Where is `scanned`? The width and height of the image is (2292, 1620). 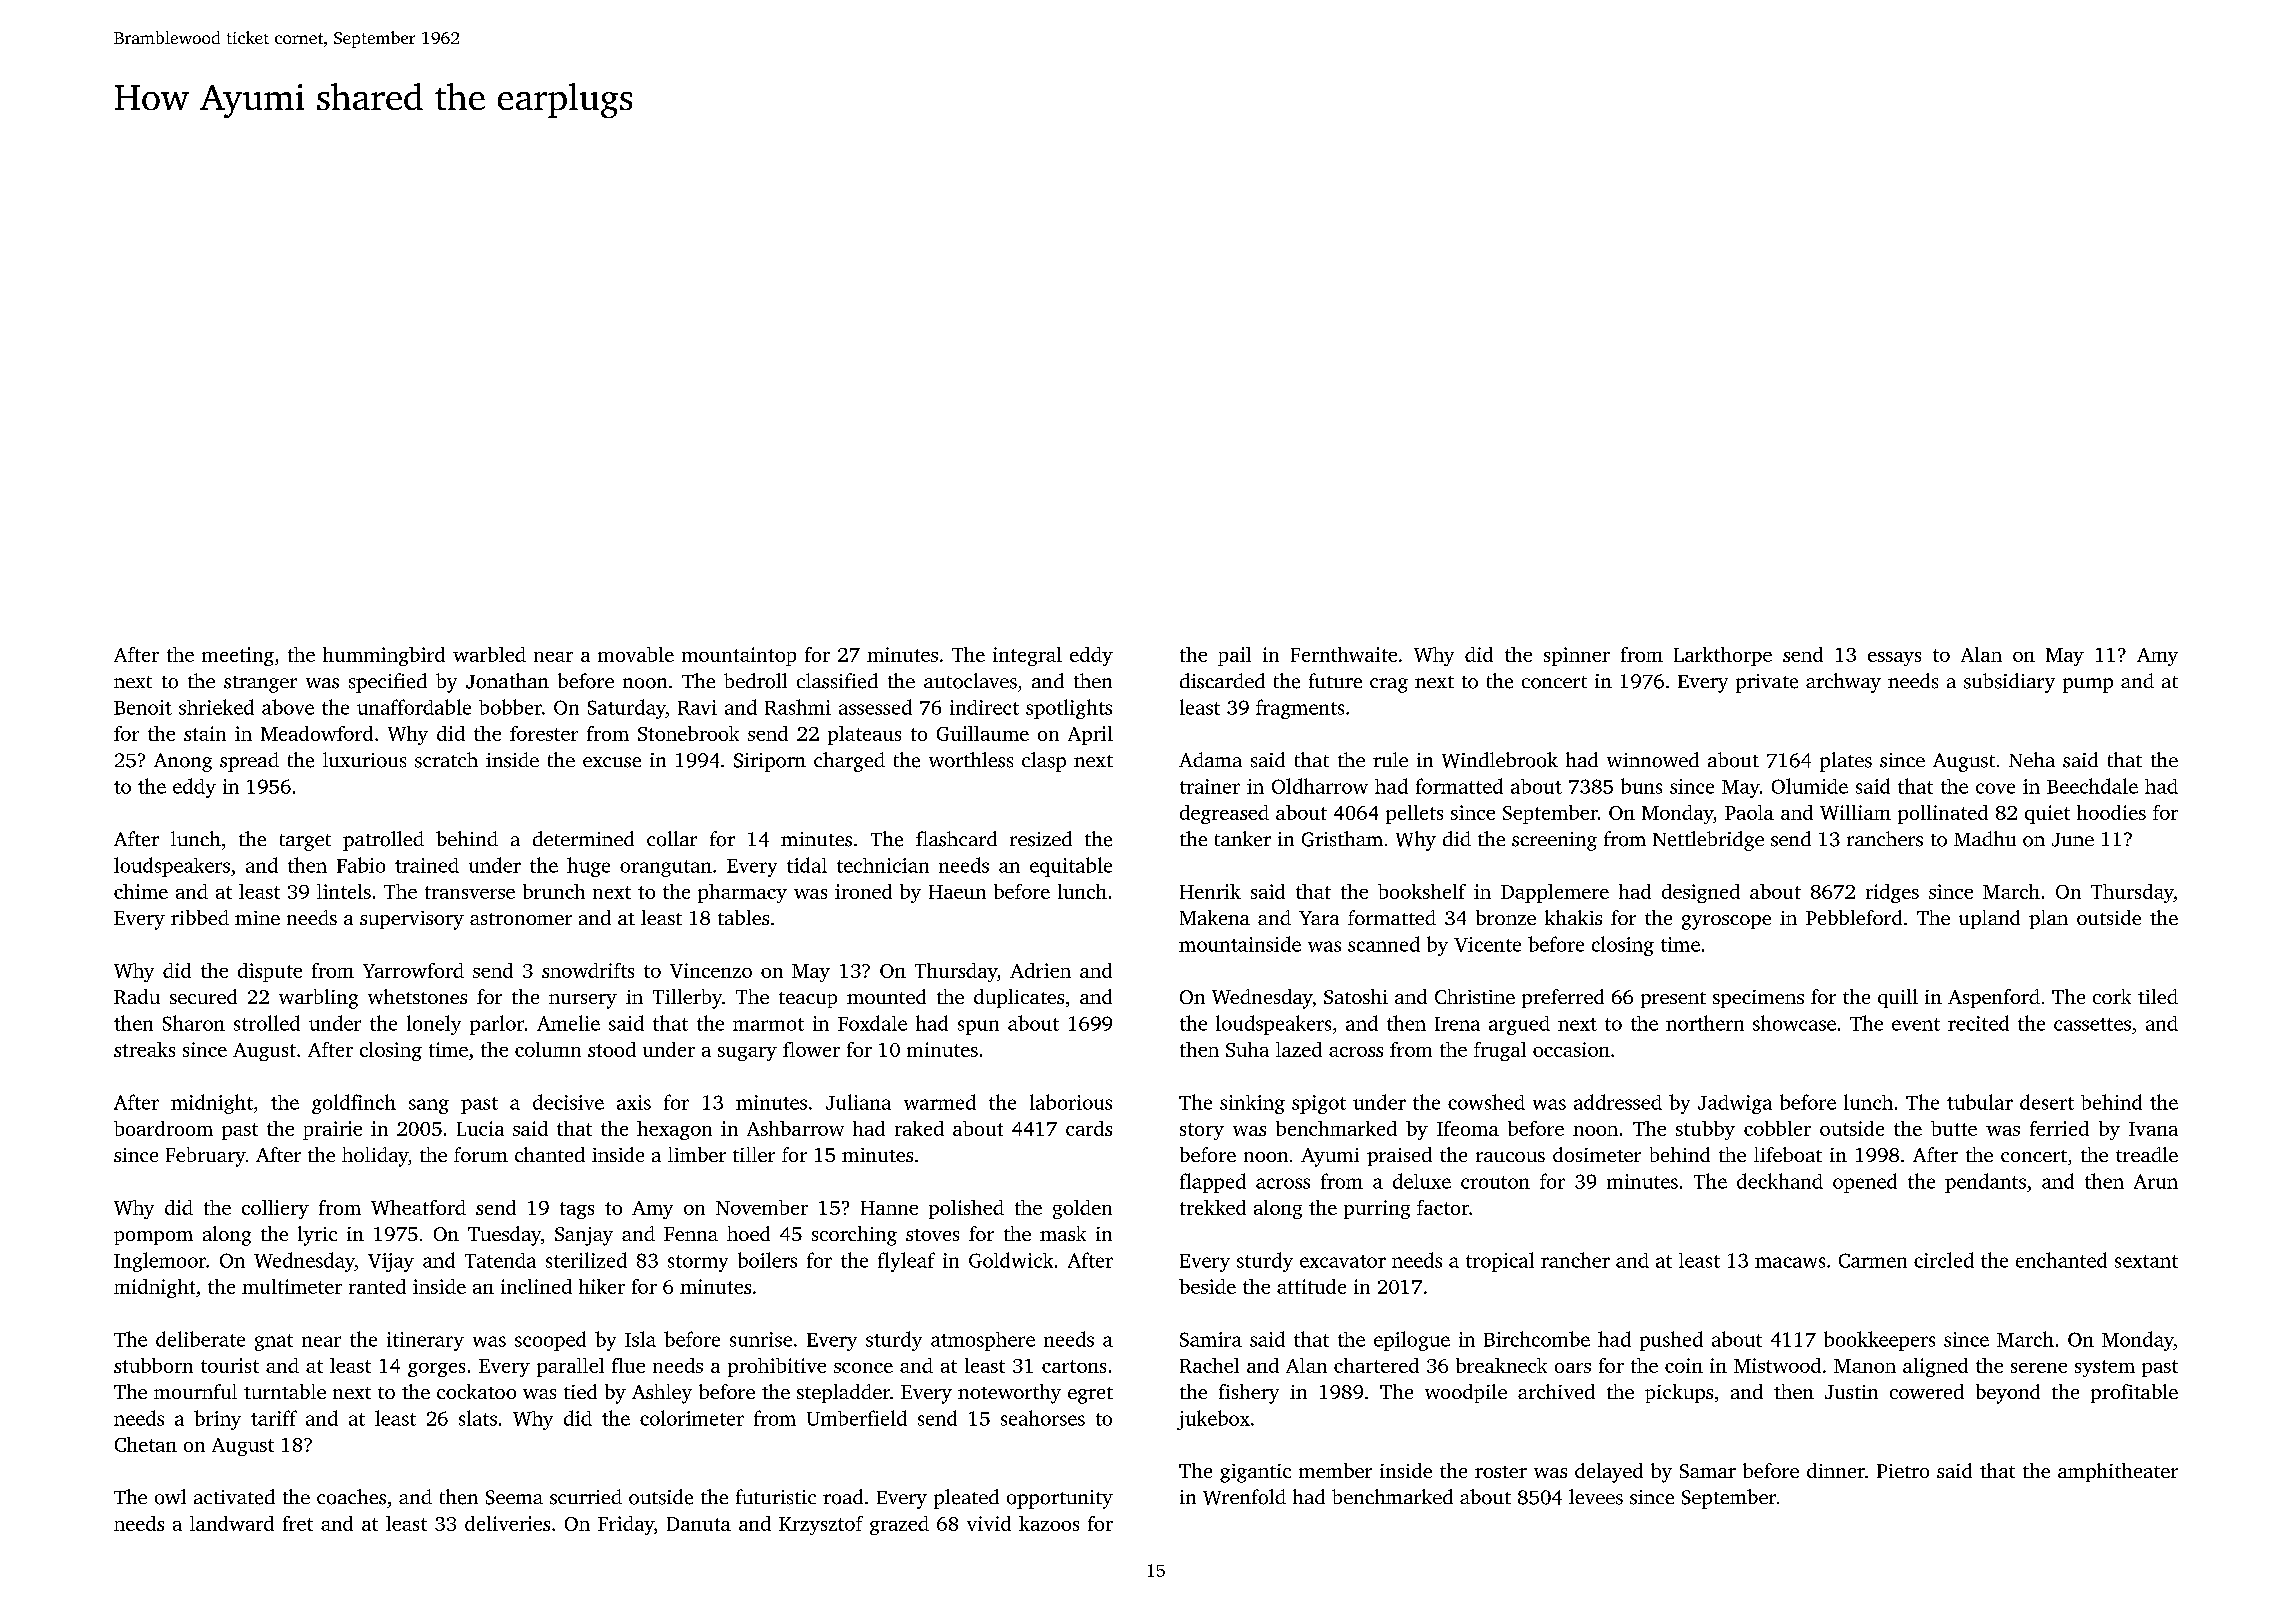
scanned is located at coordinates (1384, 944).
